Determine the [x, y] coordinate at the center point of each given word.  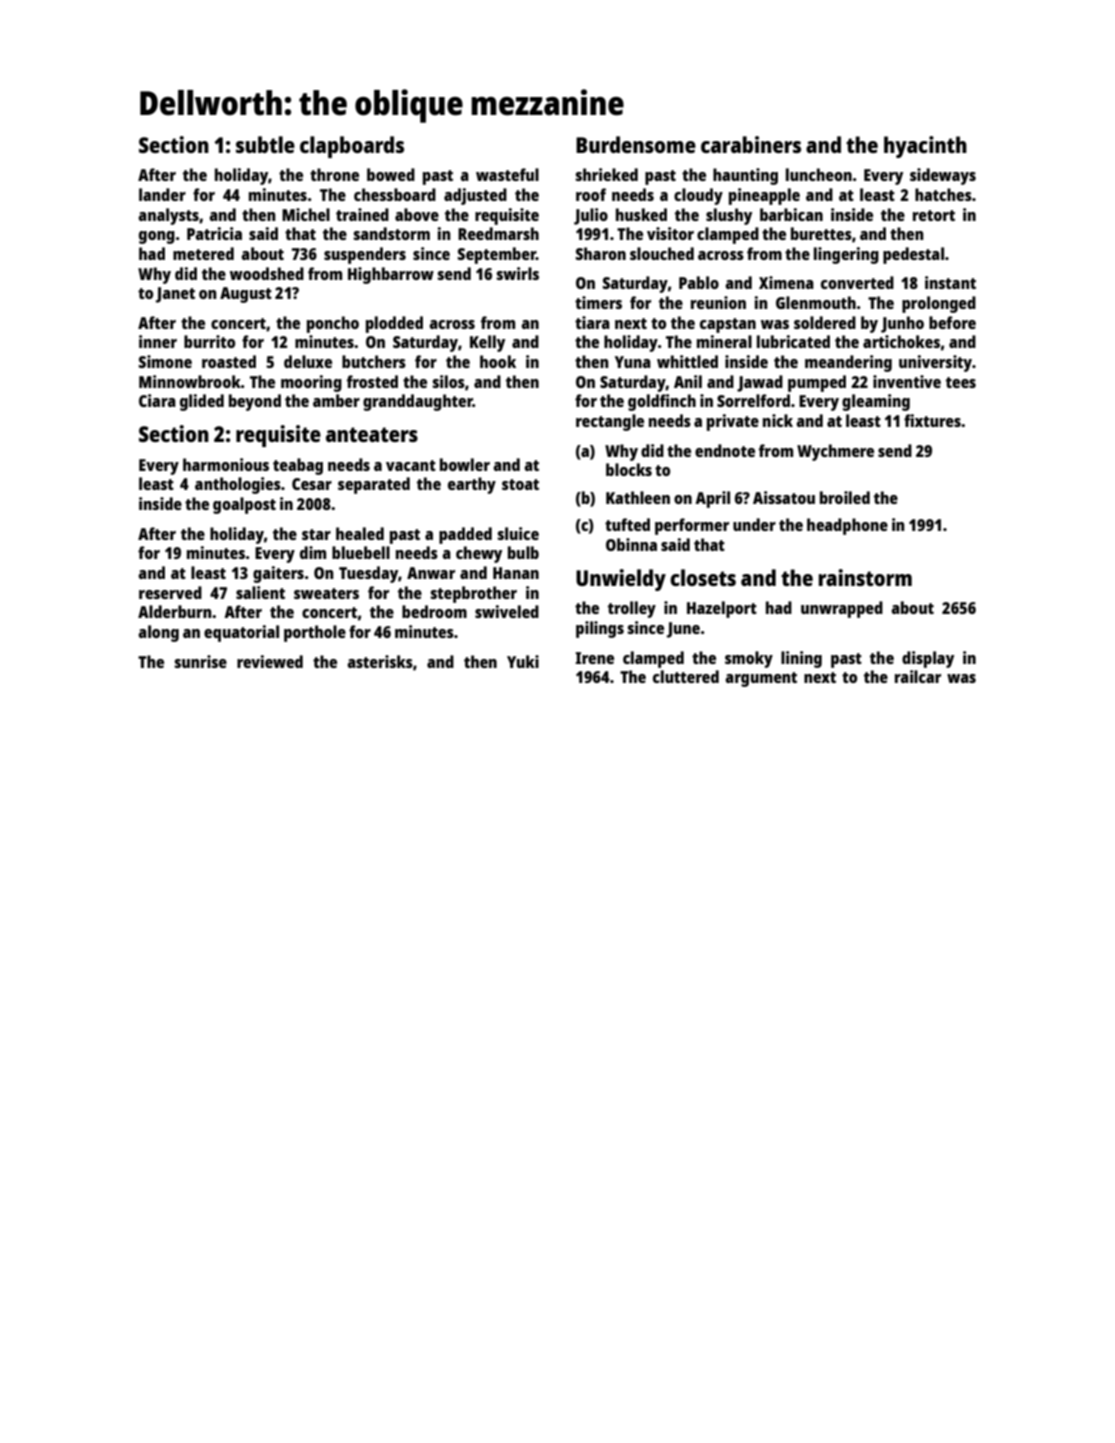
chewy [479, 554]
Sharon [601, 253]
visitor [670, 233]
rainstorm [865, 577]
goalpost [244, 505]
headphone [847, 526]
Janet [175, 295]
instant [950, 282]
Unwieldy [621, 580]
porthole [315, 633]
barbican [791, 214]
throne [334, 174]
